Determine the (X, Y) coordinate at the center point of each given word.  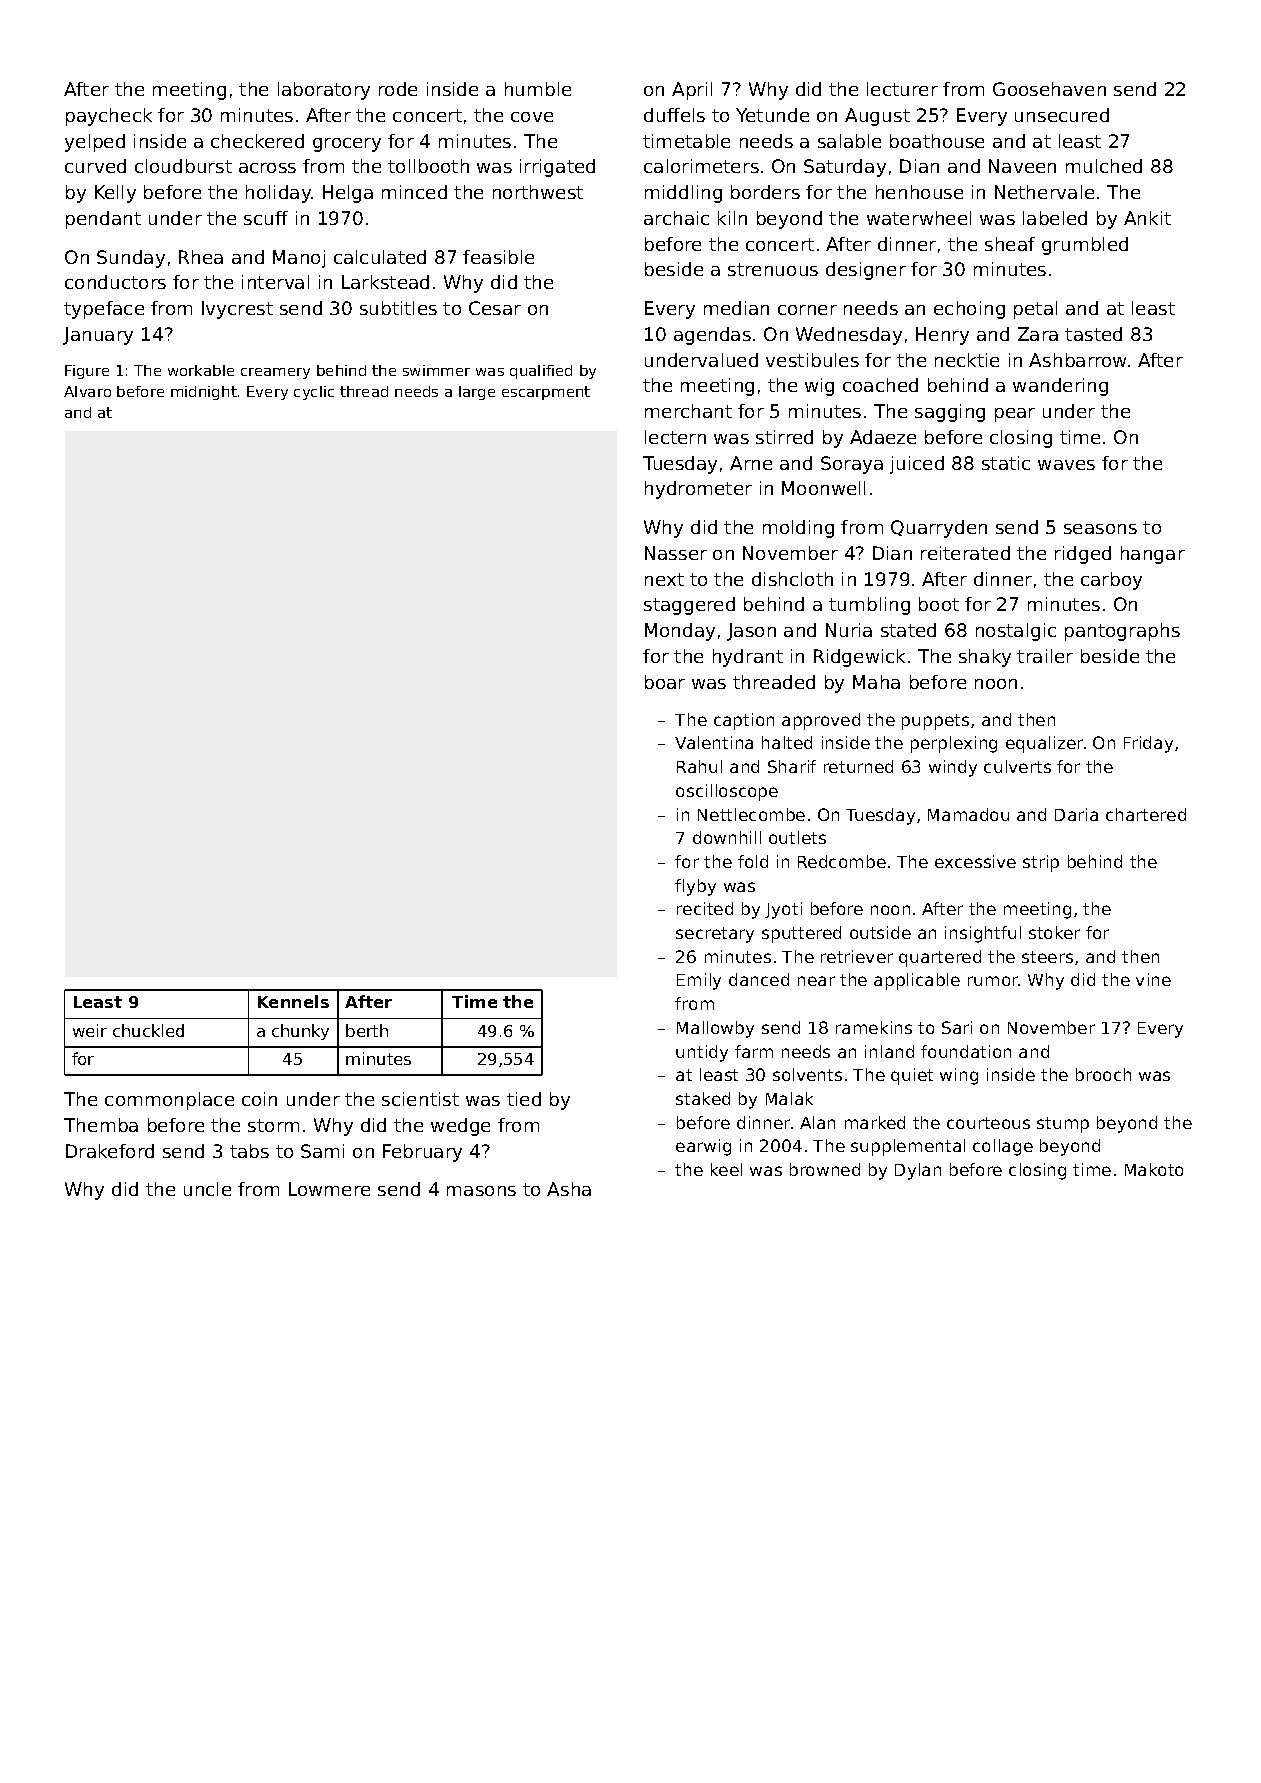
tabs (249, 1151)
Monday (680, 632)
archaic (676, 218)
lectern (675, 437)
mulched (1104, 166)
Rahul (699, 766)
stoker (1054, 932)
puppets (935, 722)
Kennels (293, 1001)
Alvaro (87, 391)
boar (665, 682)
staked (703, 1098)
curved (95, 166)
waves (1066, 465)
